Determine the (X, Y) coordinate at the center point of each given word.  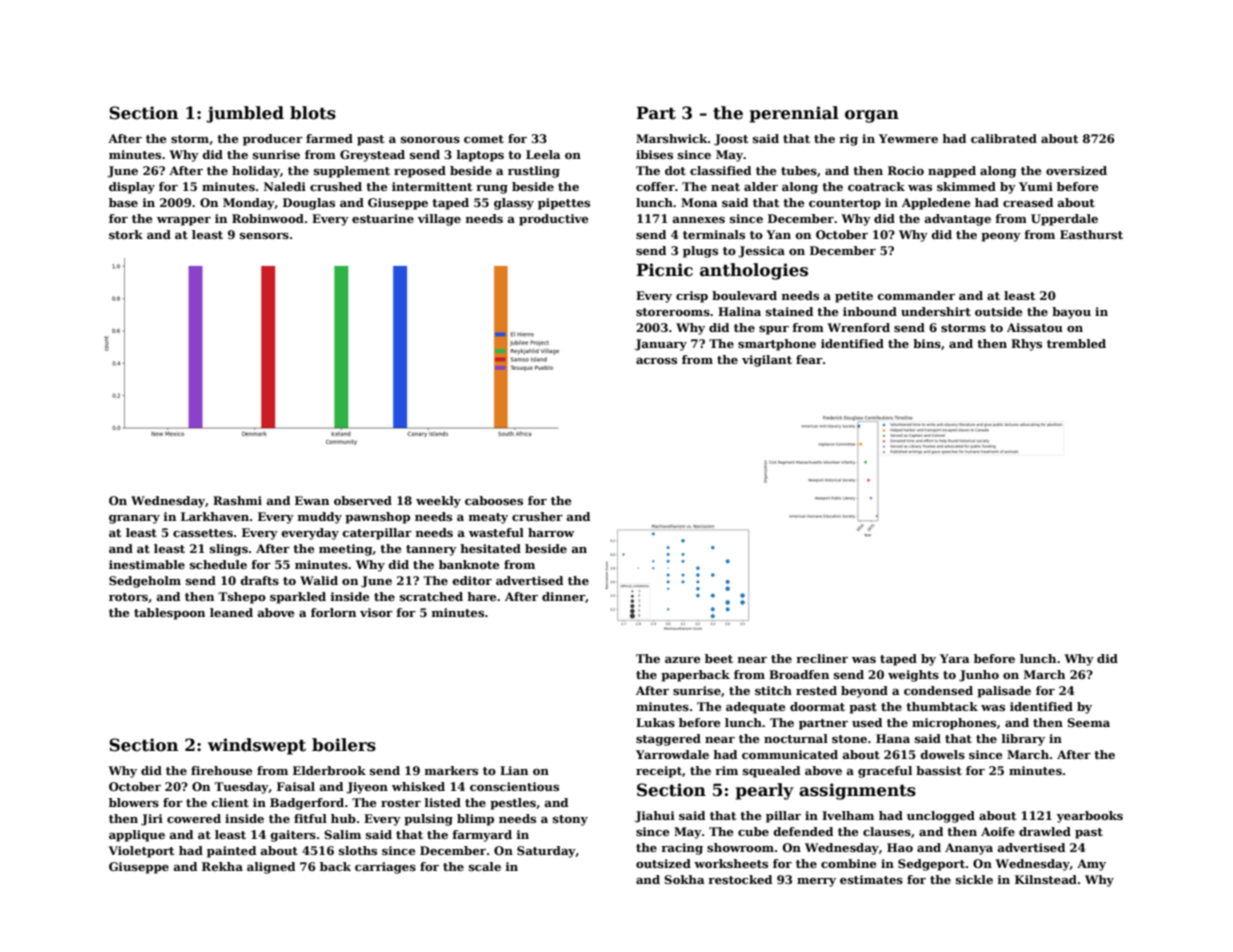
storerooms (673, 312)
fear (809, 359)
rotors (128, 597)
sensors (264, 236)
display (132, 188)
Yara (955, 658)
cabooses (494, 500)
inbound (870, 311)
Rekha (222, 866)
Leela (543, 154)
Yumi (1036, 186)
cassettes (203, 533)
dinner (563, 596)
